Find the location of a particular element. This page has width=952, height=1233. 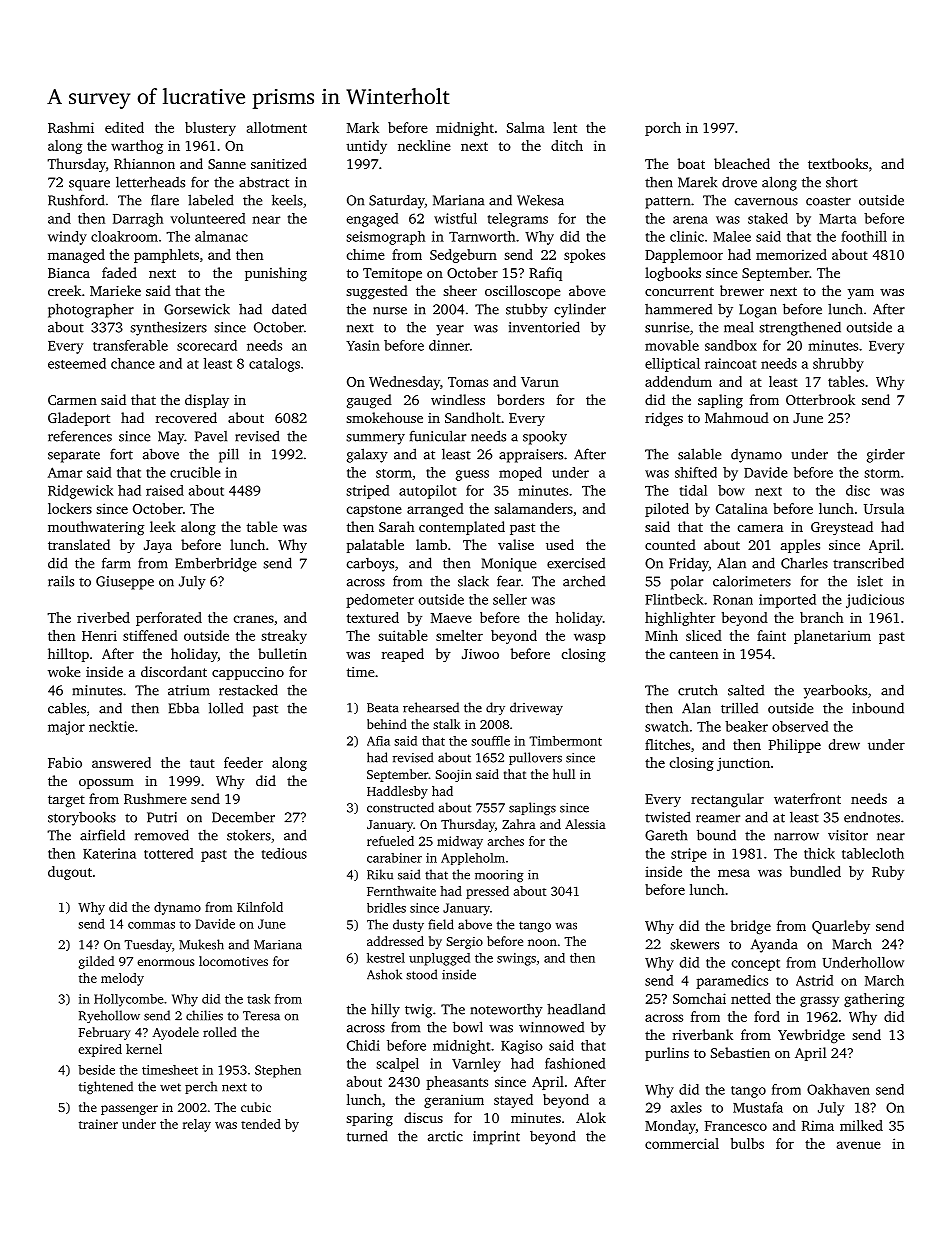

Jiwoo is located at coordinates (480, 654).
